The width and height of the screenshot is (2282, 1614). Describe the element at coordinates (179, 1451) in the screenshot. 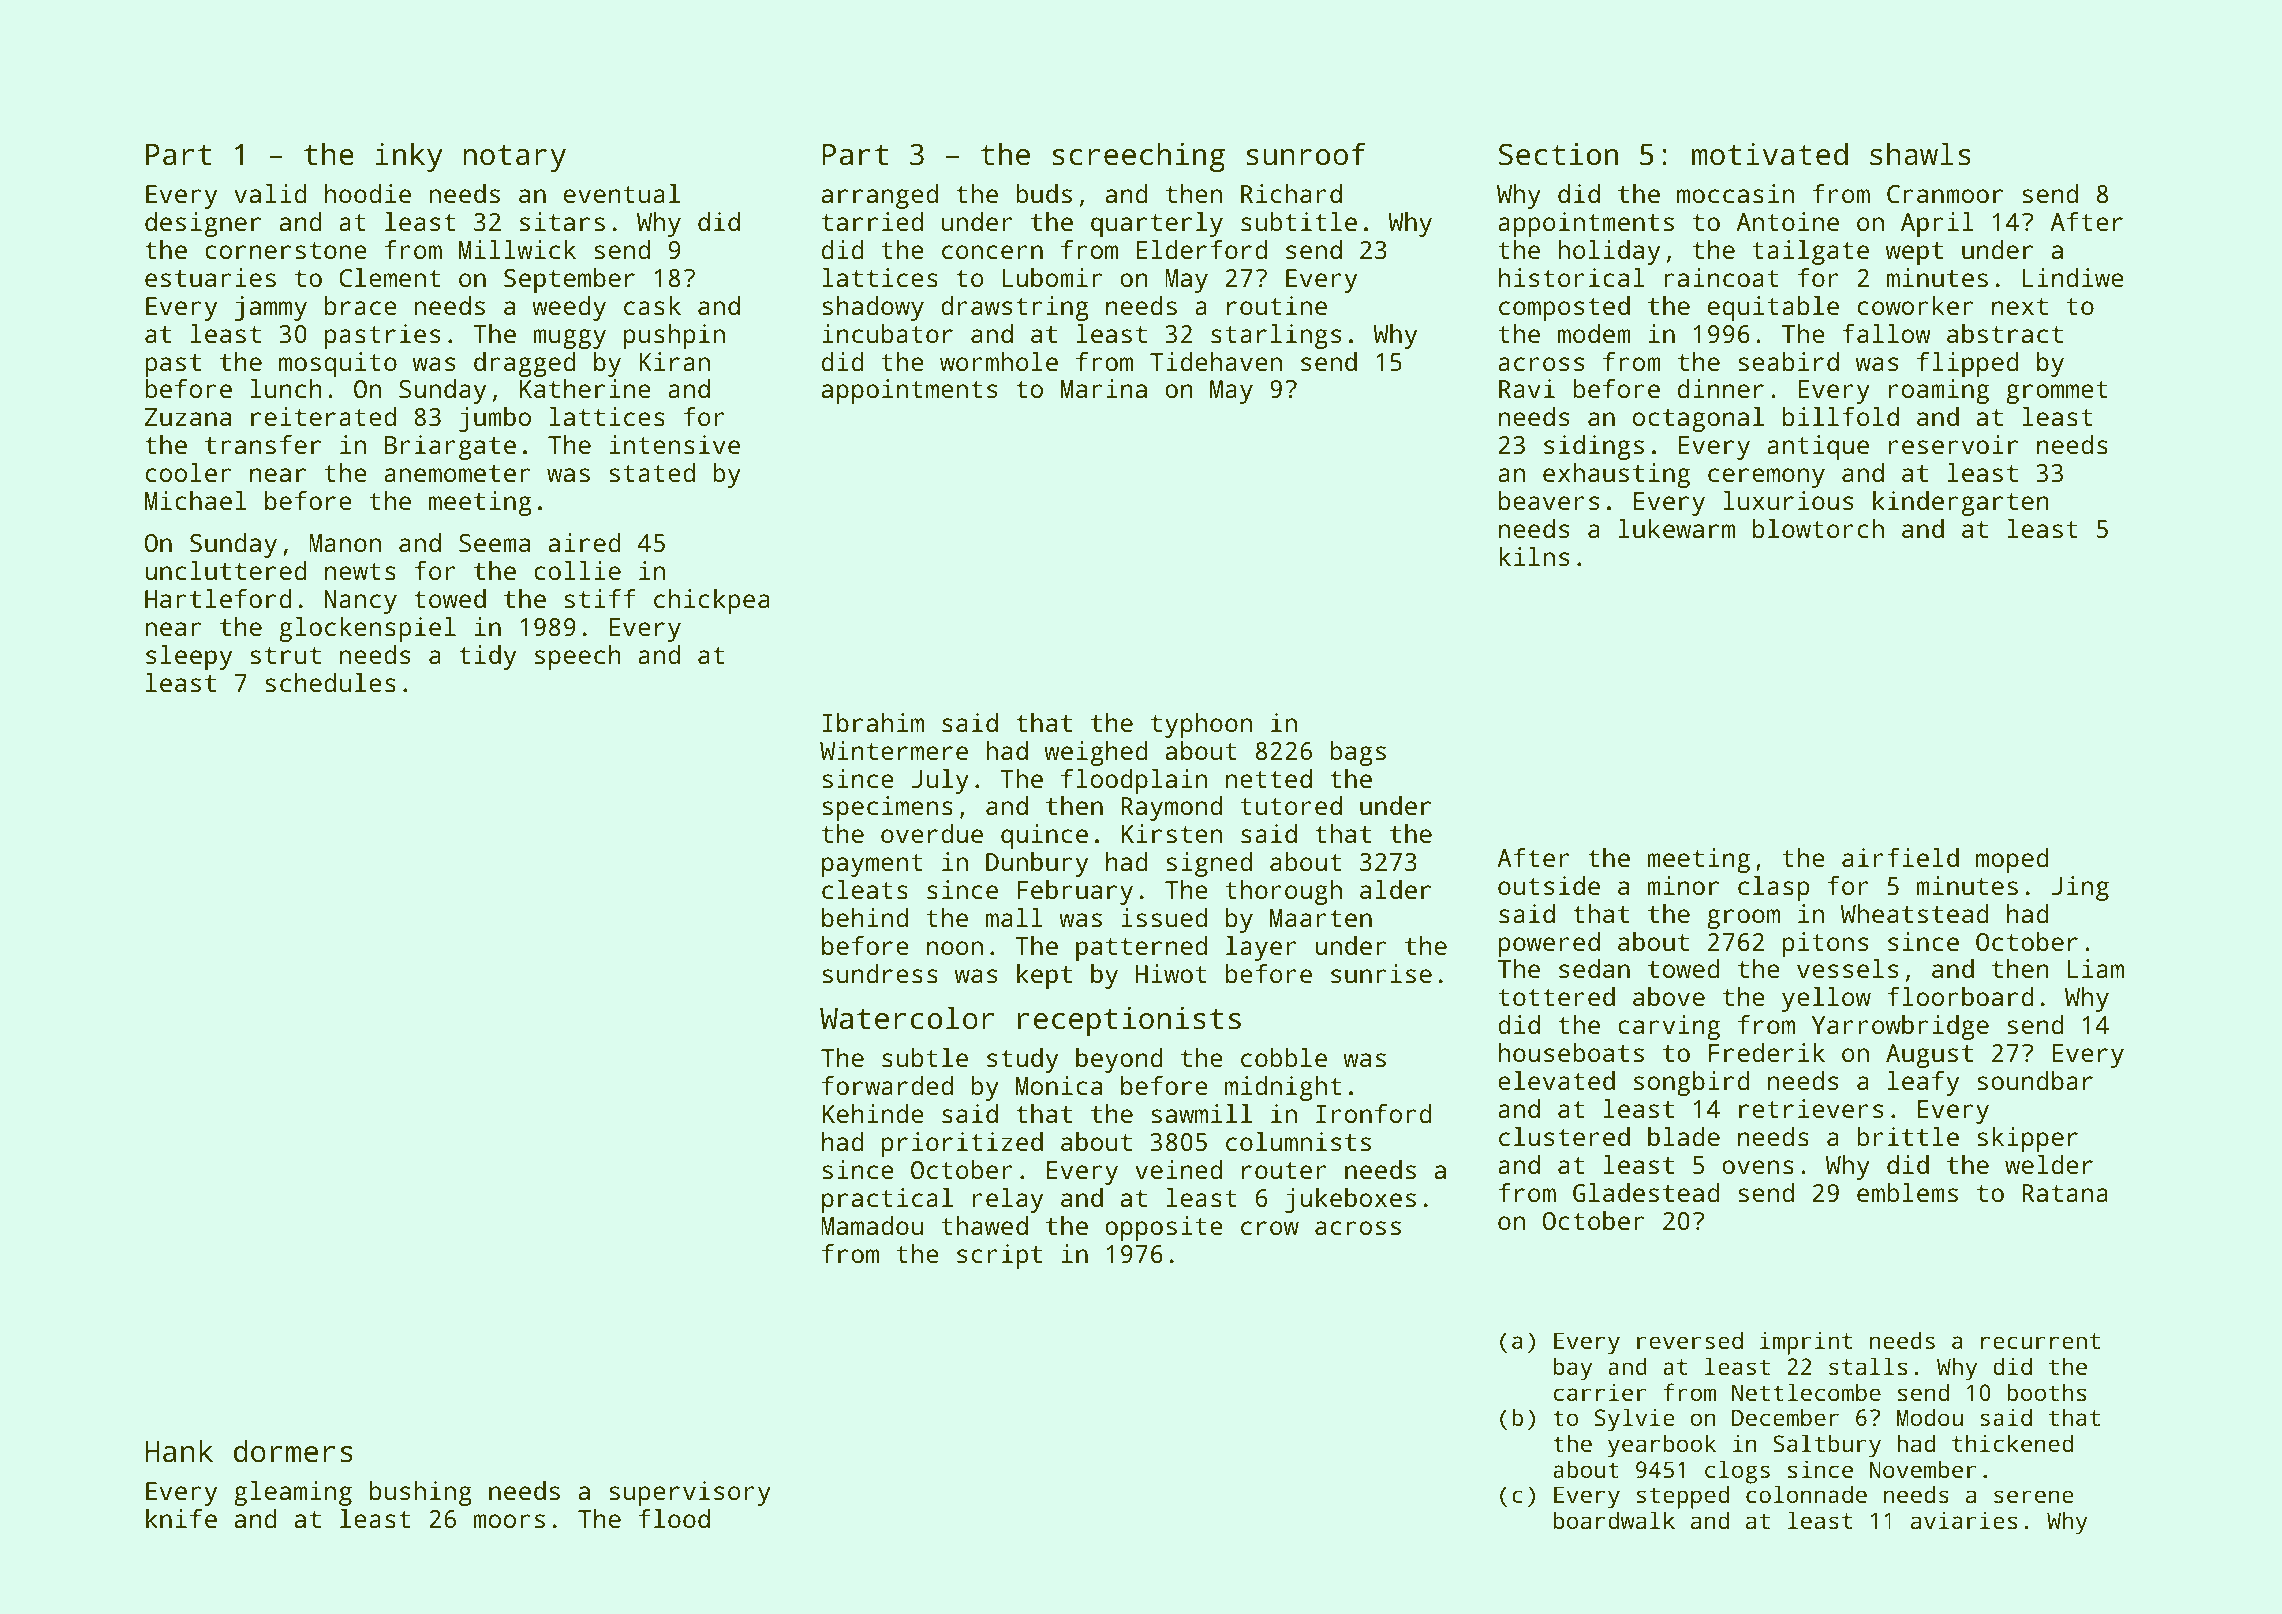

I see `Hank` at that location.
